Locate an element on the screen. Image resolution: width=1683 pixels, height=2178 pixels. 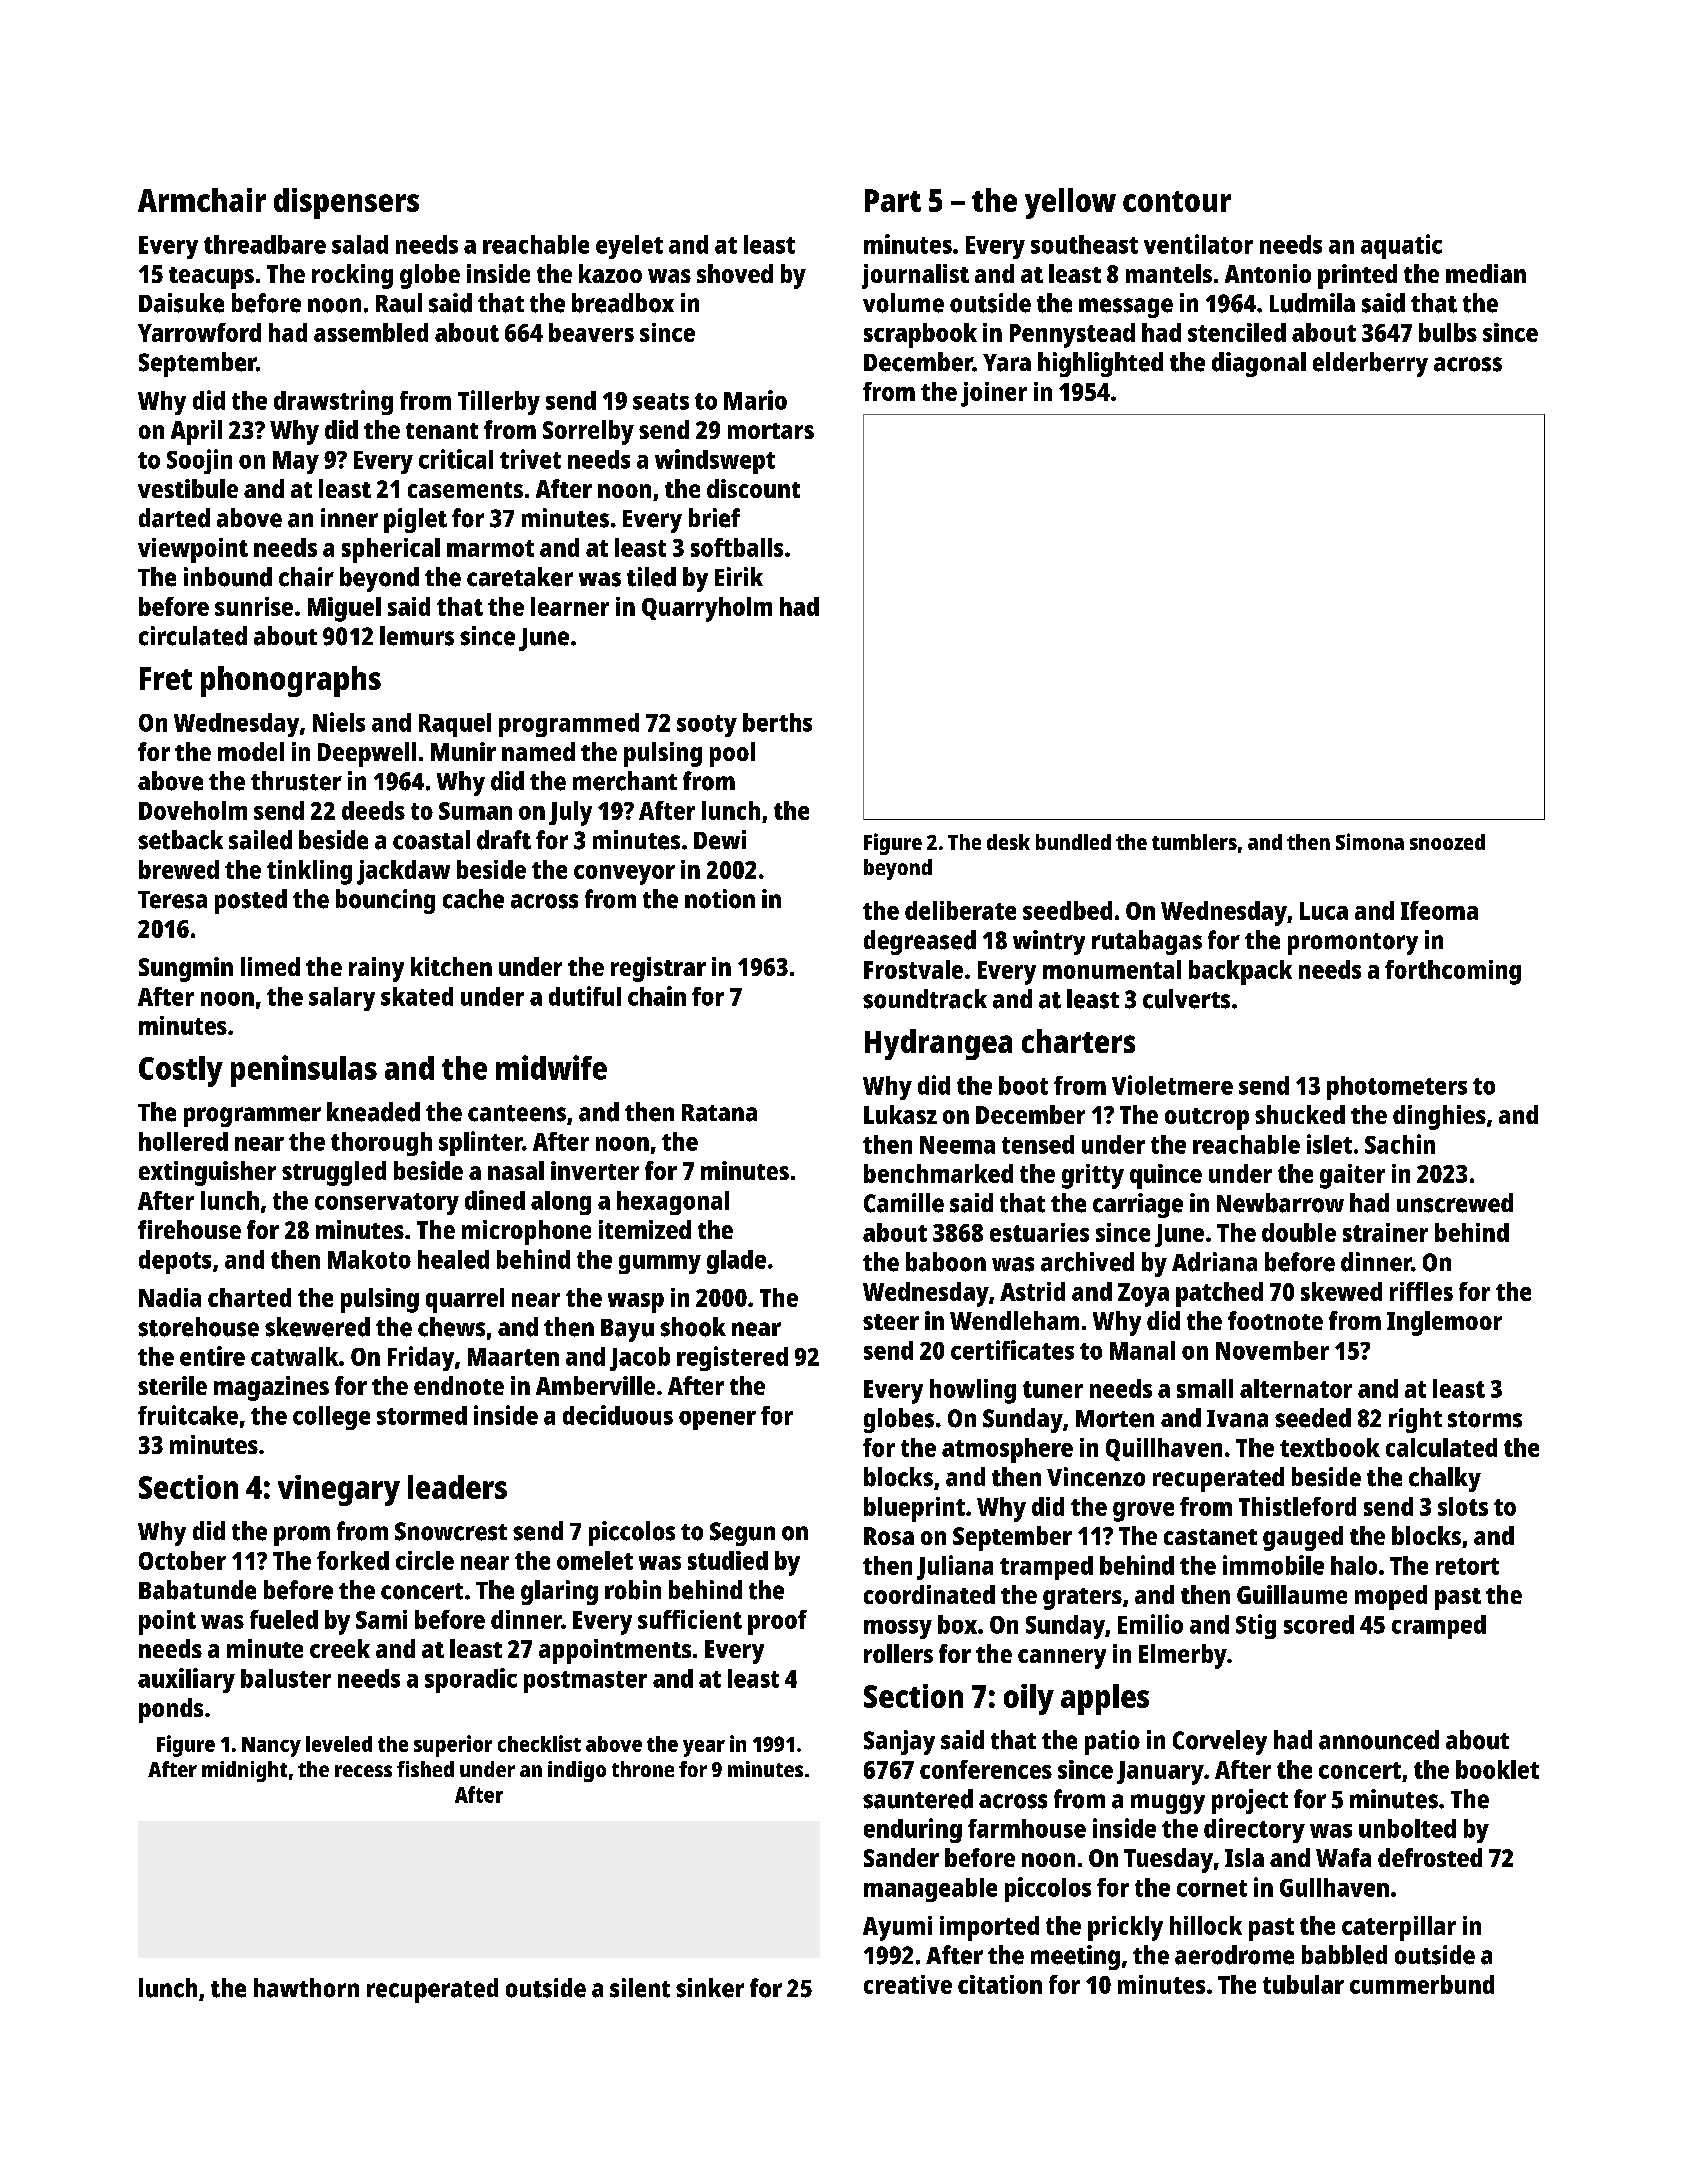
boot is located at coordinates (1023, 1085).
